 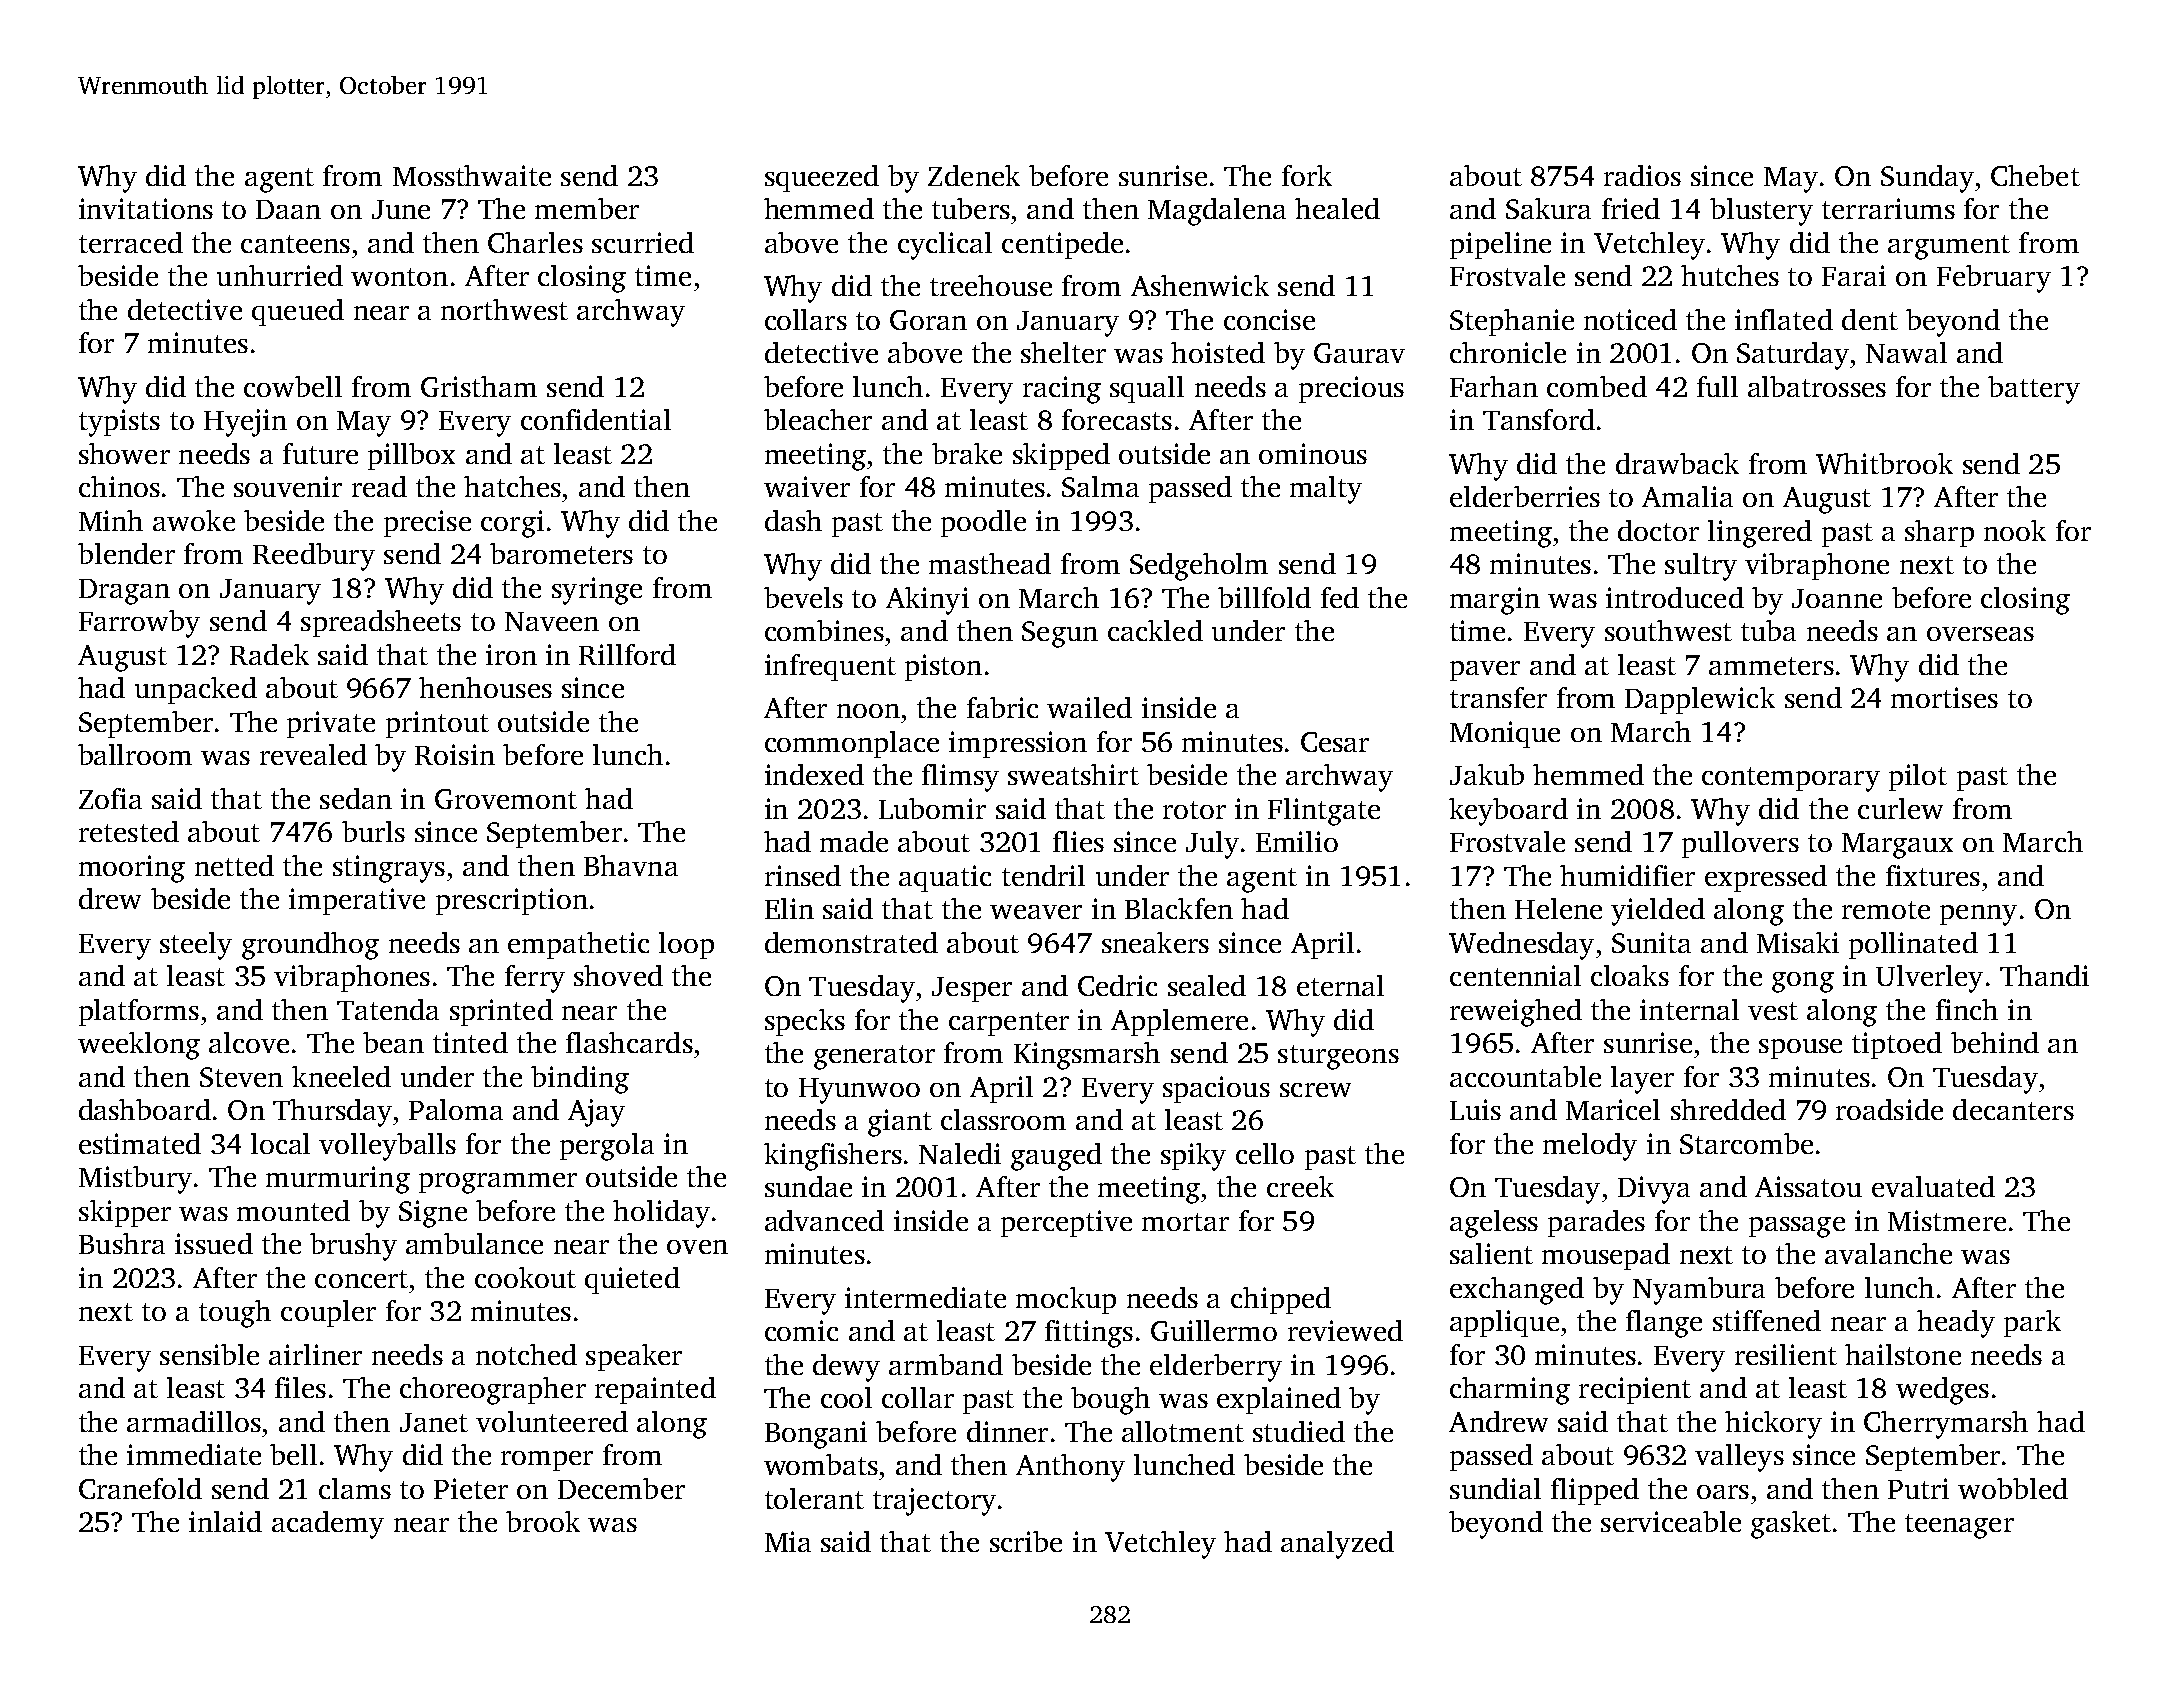 I want to click on skipper, so click(x=125, y=1213).
